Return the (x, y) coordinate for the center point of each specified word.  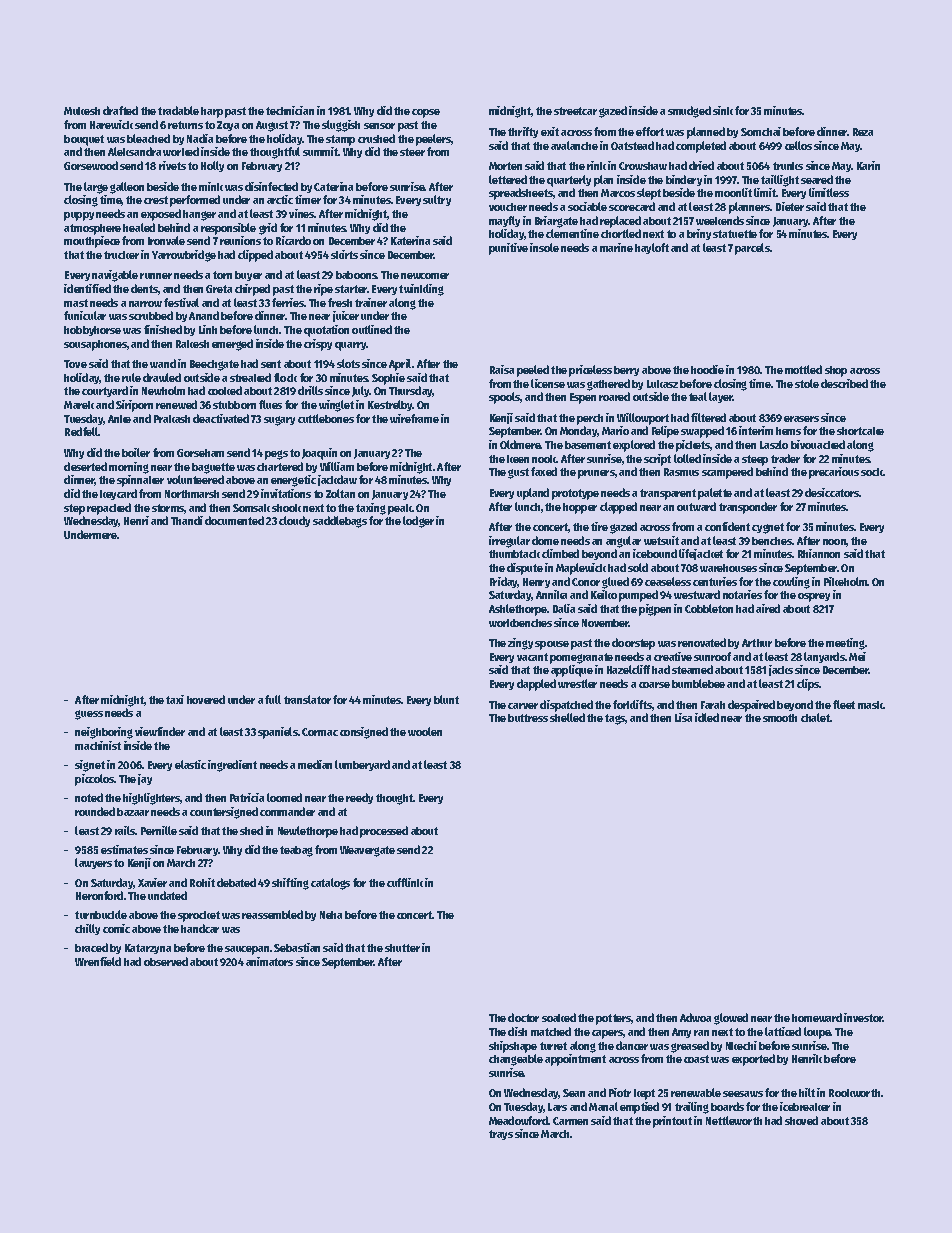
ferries (288, 302)
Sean (574, 1093)
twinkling (421, 290)
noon (835, 543)
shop (836, 371)
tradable (178, 110)
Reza (863, 132)
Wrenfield (98, 961)
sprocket (199, 916)
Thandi (187, 520)
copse (426, 113)
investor (863, 1017)
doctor (523, 1017)
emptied (639, 1108)
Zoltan (340, 493)
